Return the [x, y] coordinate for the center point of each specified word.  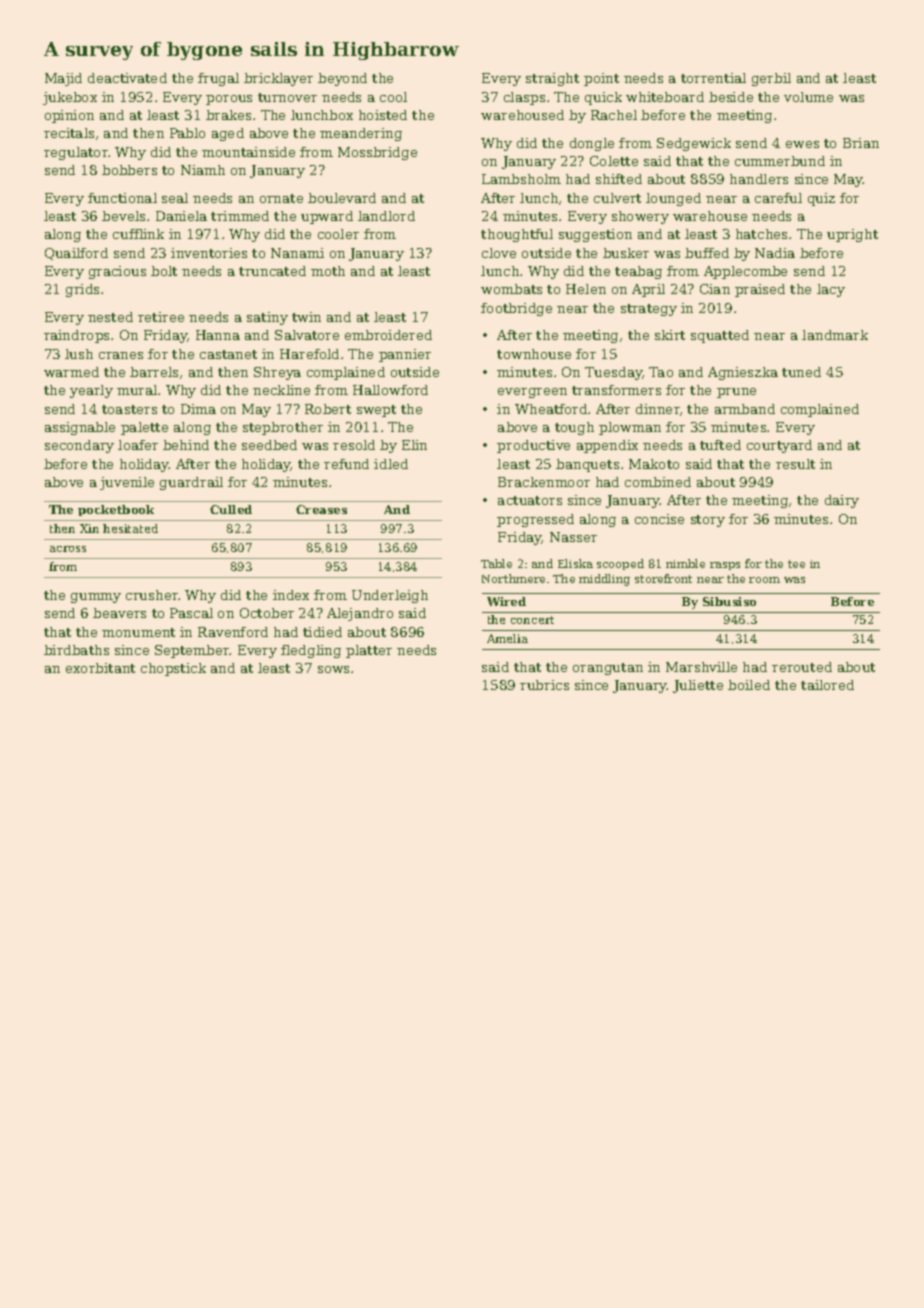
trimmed [240, 216]
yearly [91, 391]
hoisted [383, 115]
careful [778, 198]
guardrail [191, 483]
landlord [386, 216]
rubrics [544, 685]
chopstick [173, 669]
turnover [287, 97]
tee [796, 564]
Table [496, 563]
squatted [720, 336]
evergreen [532, 393]
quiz [821, 199]
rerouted [802, 667]
